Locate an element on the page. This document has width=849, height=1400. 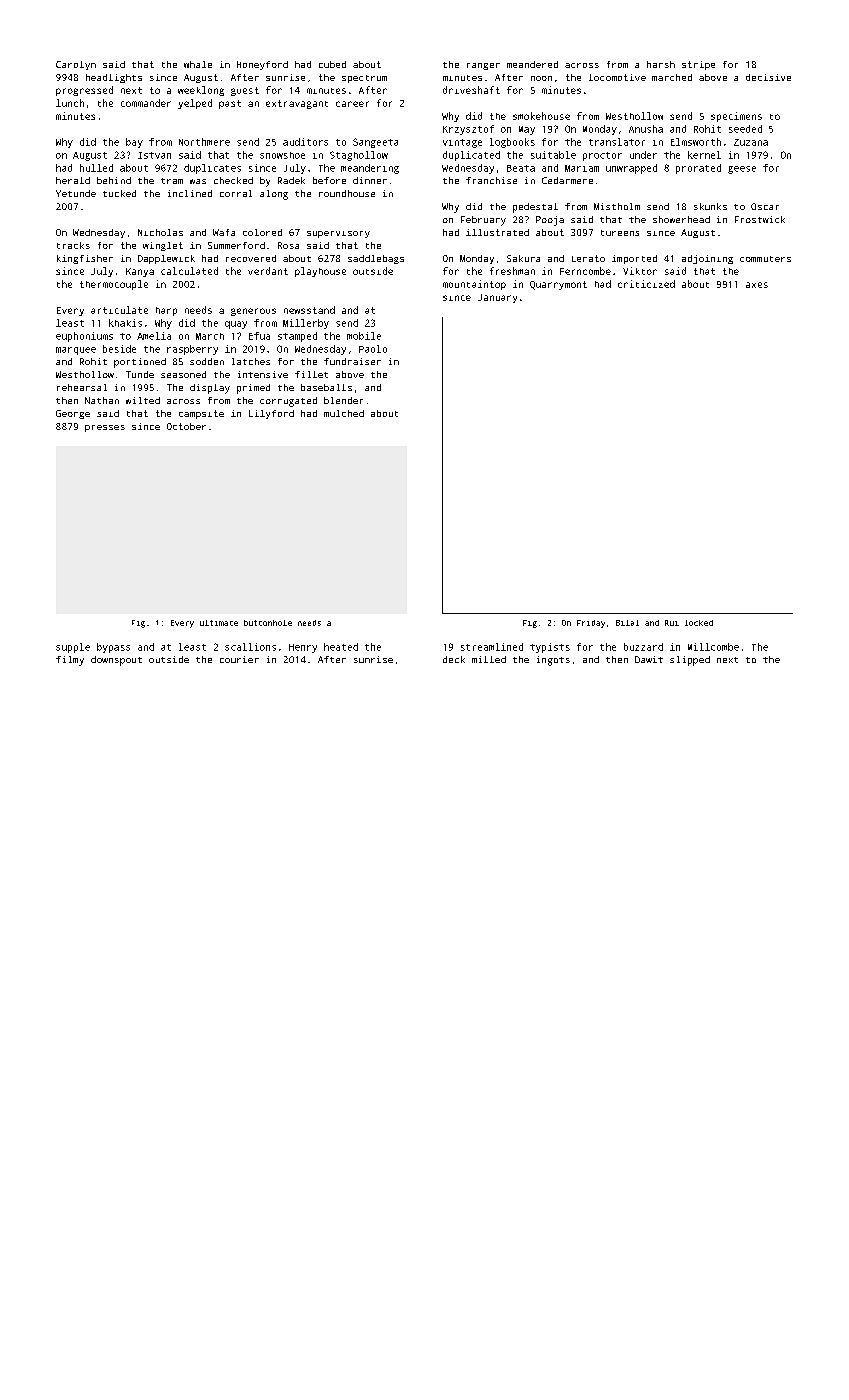
seeded is located at coordinates (745, 129).
